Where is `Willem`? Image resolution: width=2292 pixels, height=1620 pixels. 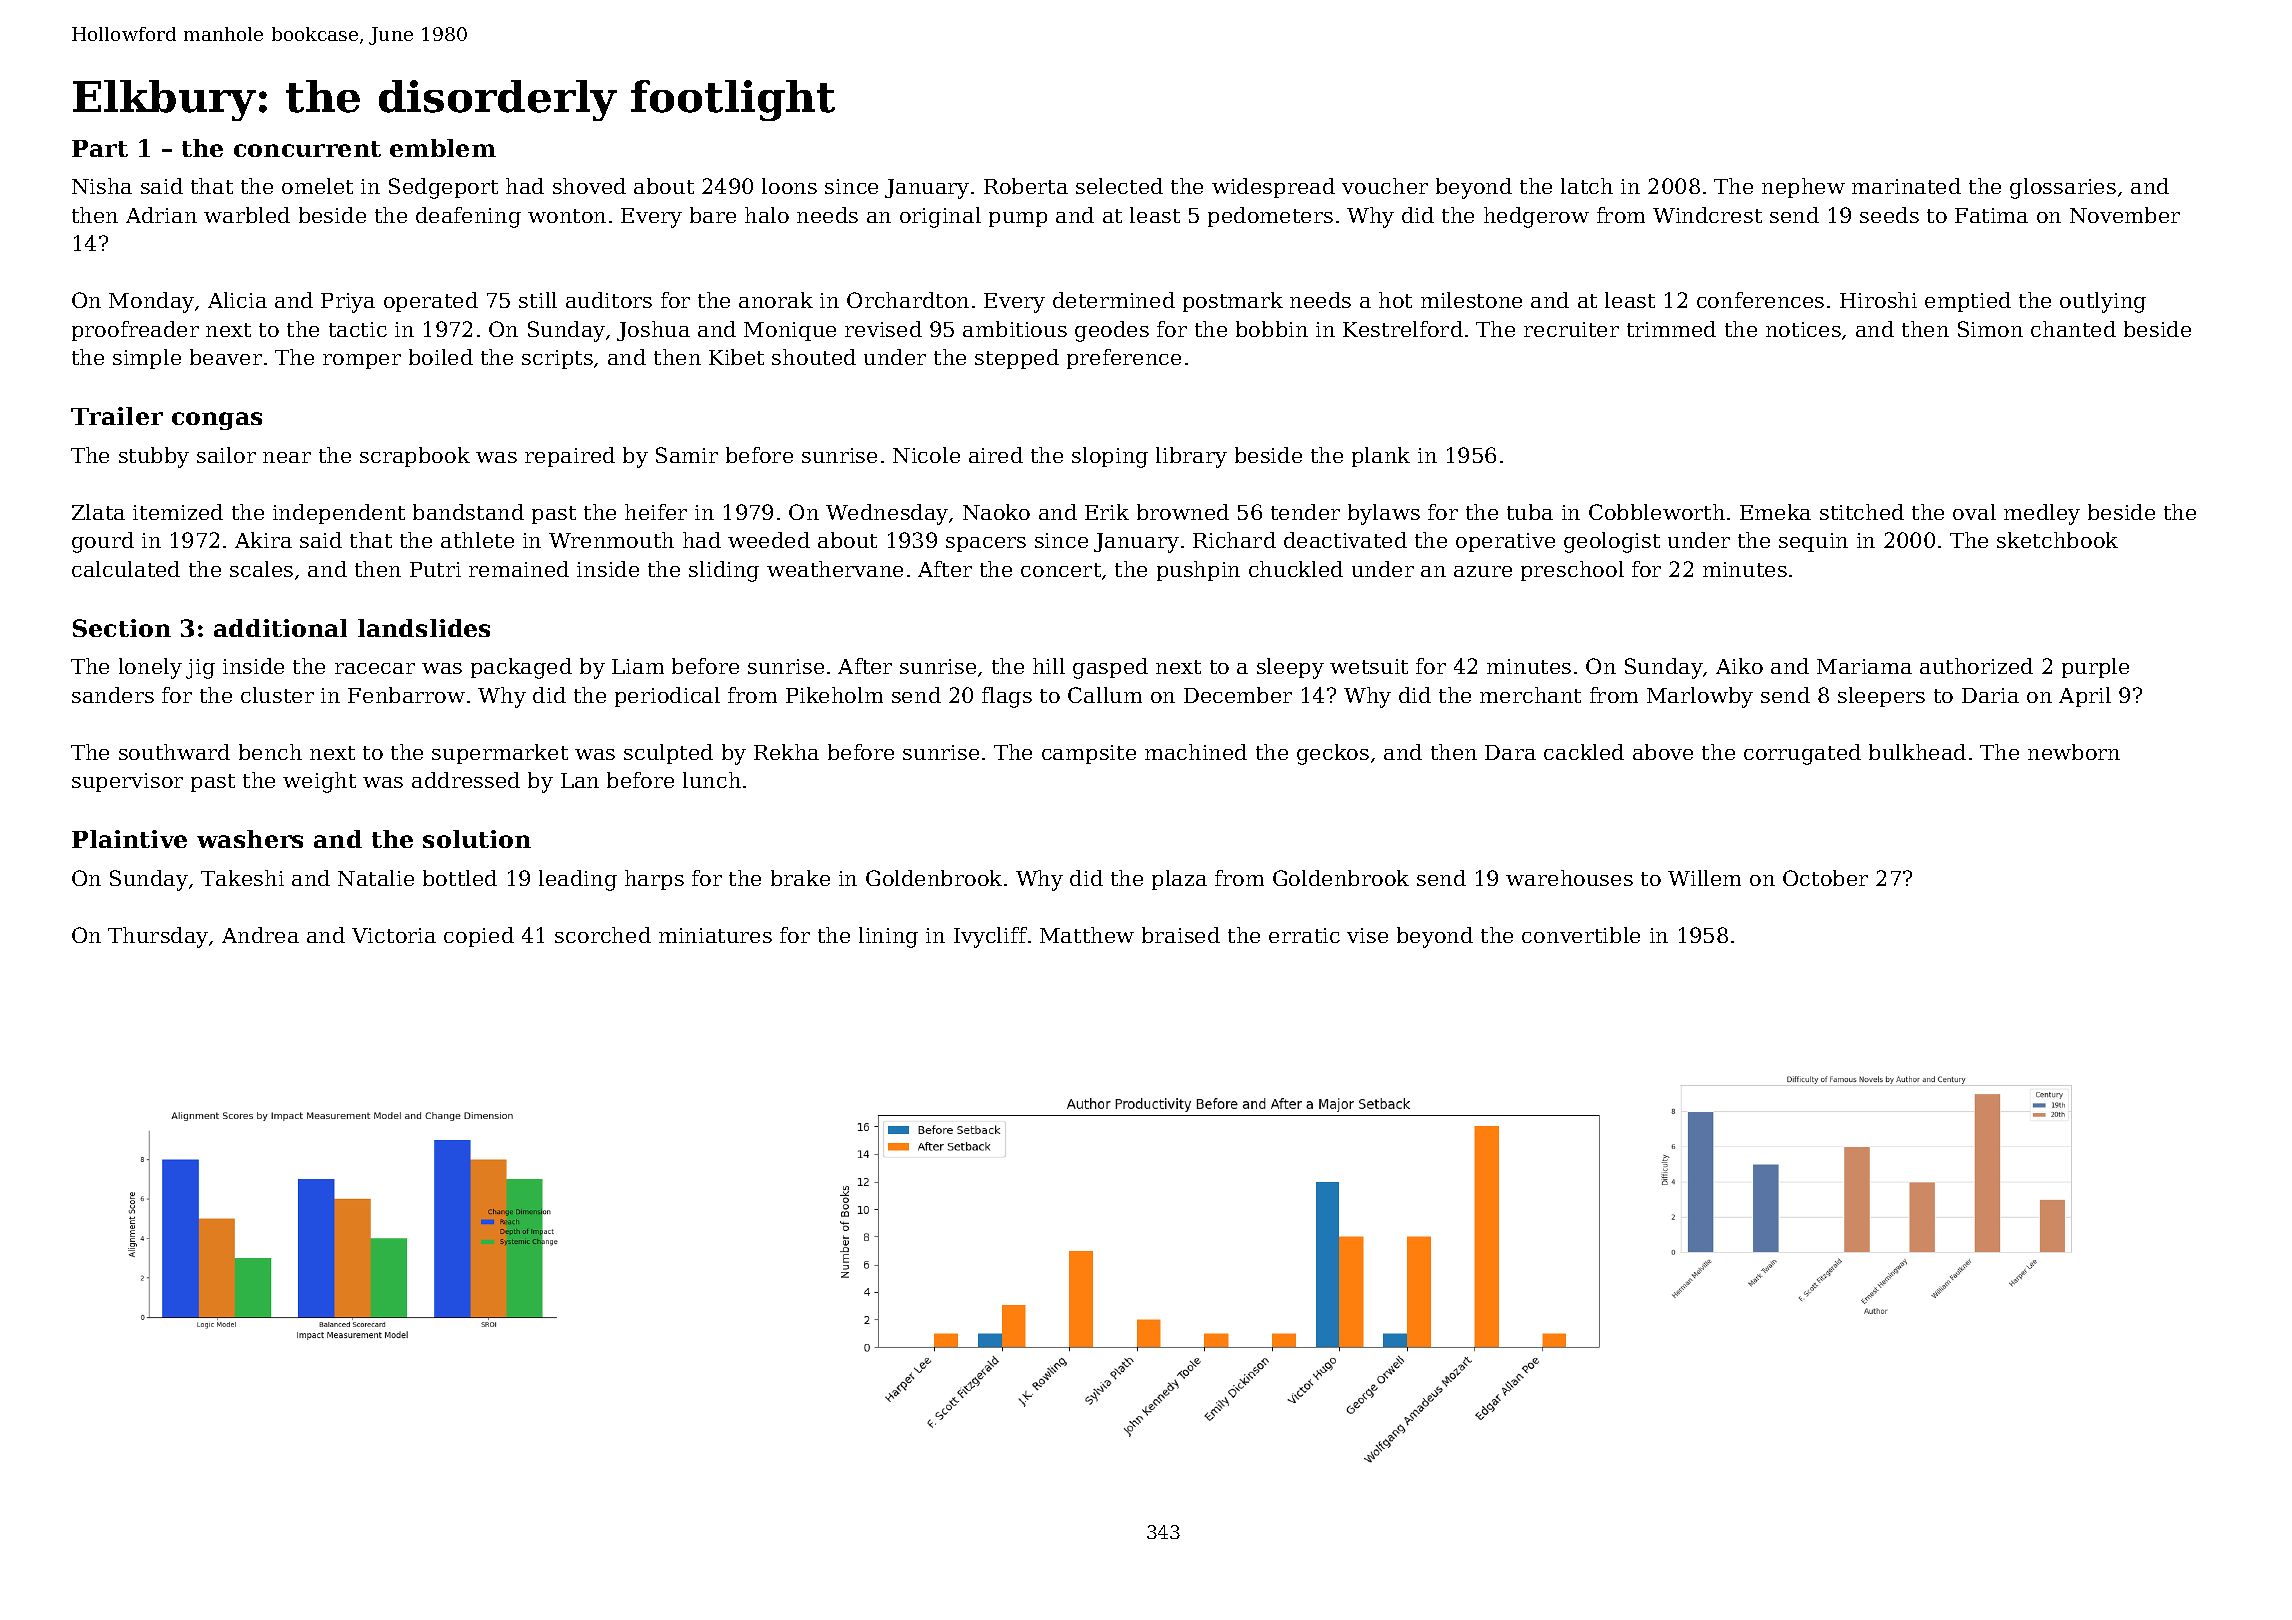 Willem is located at coordinates (1704, 878).
